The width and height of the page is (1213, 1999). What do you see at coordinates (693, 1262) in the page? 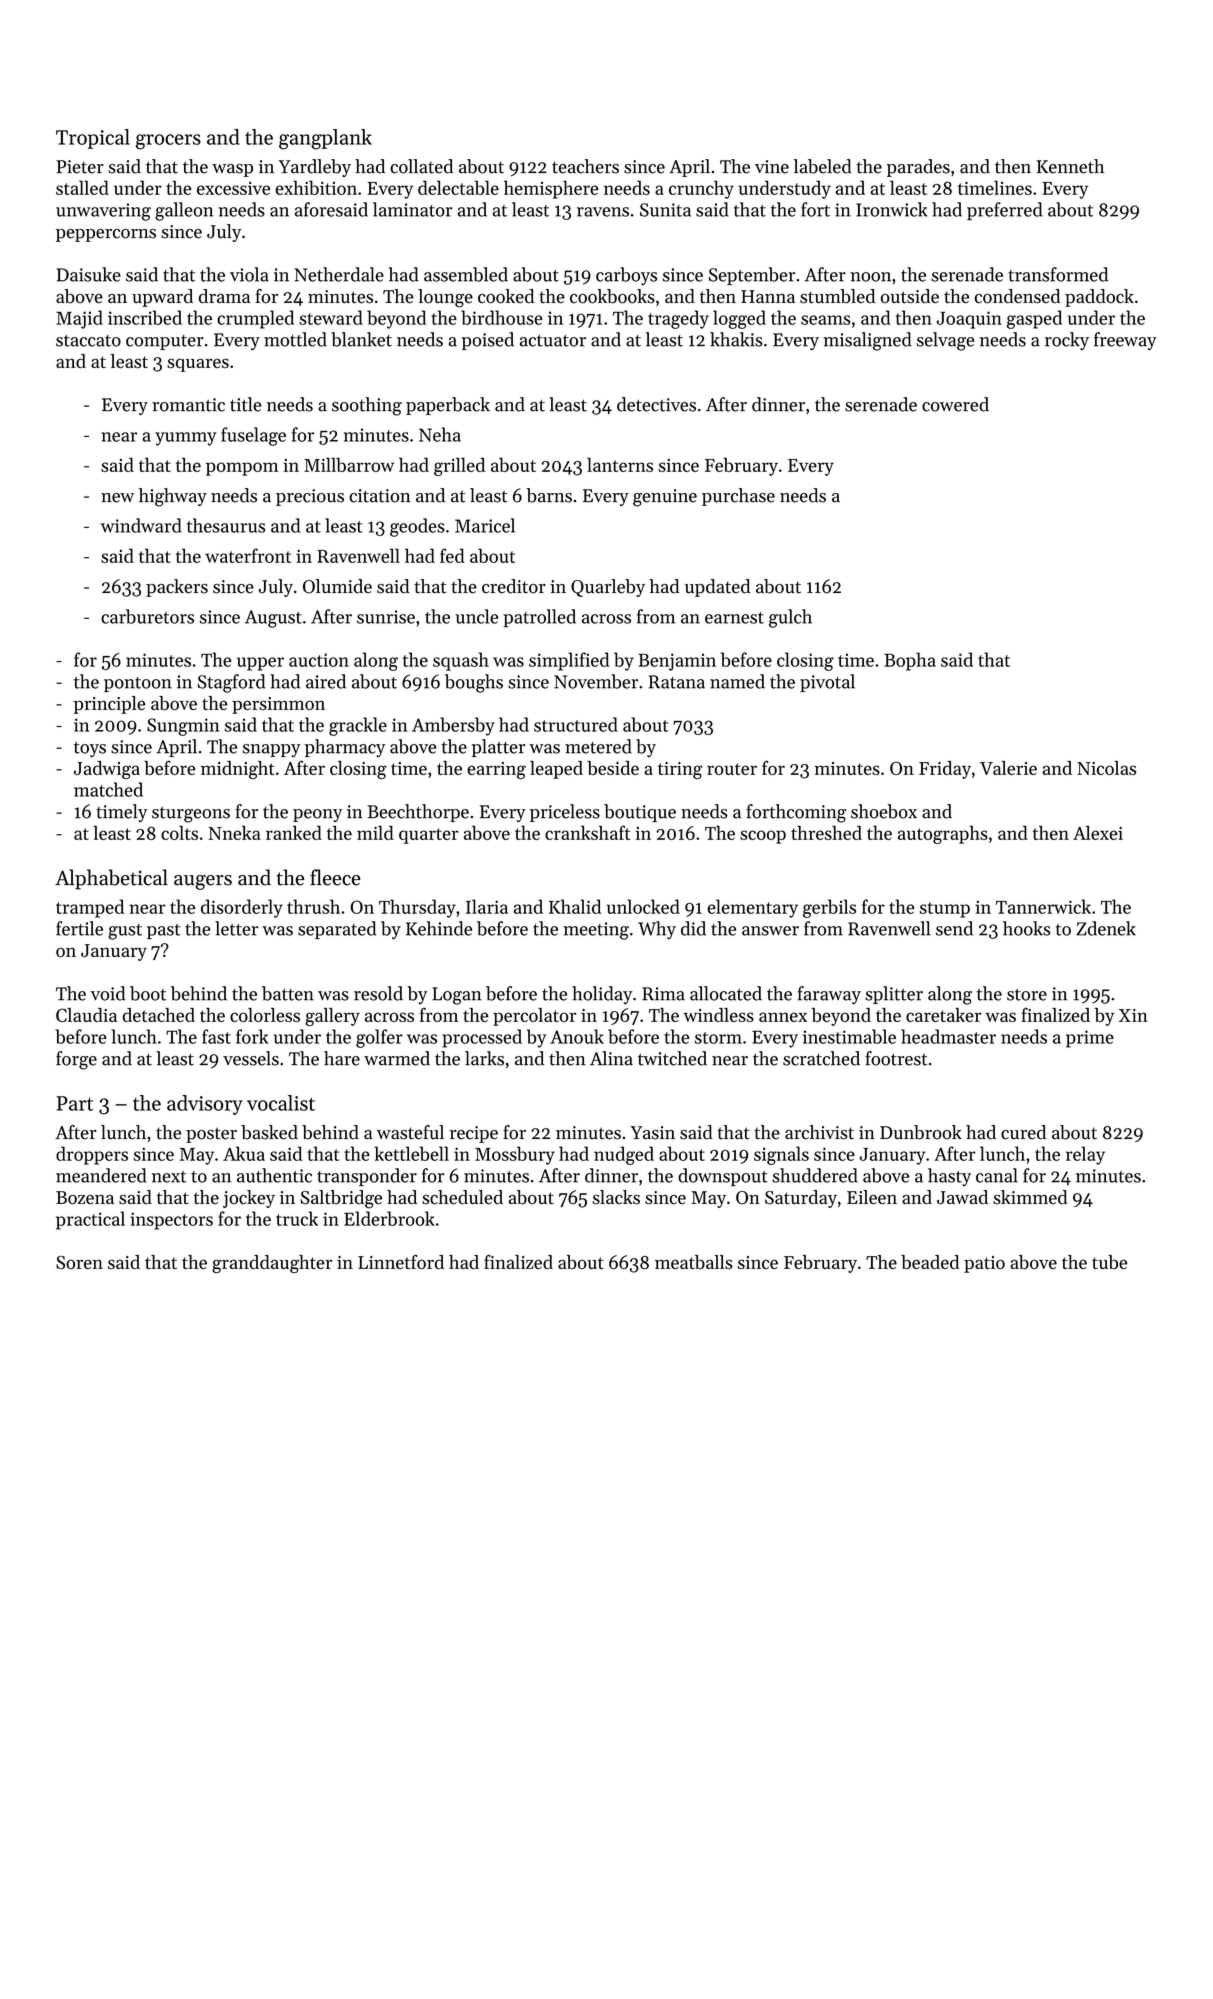
I see `meatballs` at bounding box center [693, 1262].
